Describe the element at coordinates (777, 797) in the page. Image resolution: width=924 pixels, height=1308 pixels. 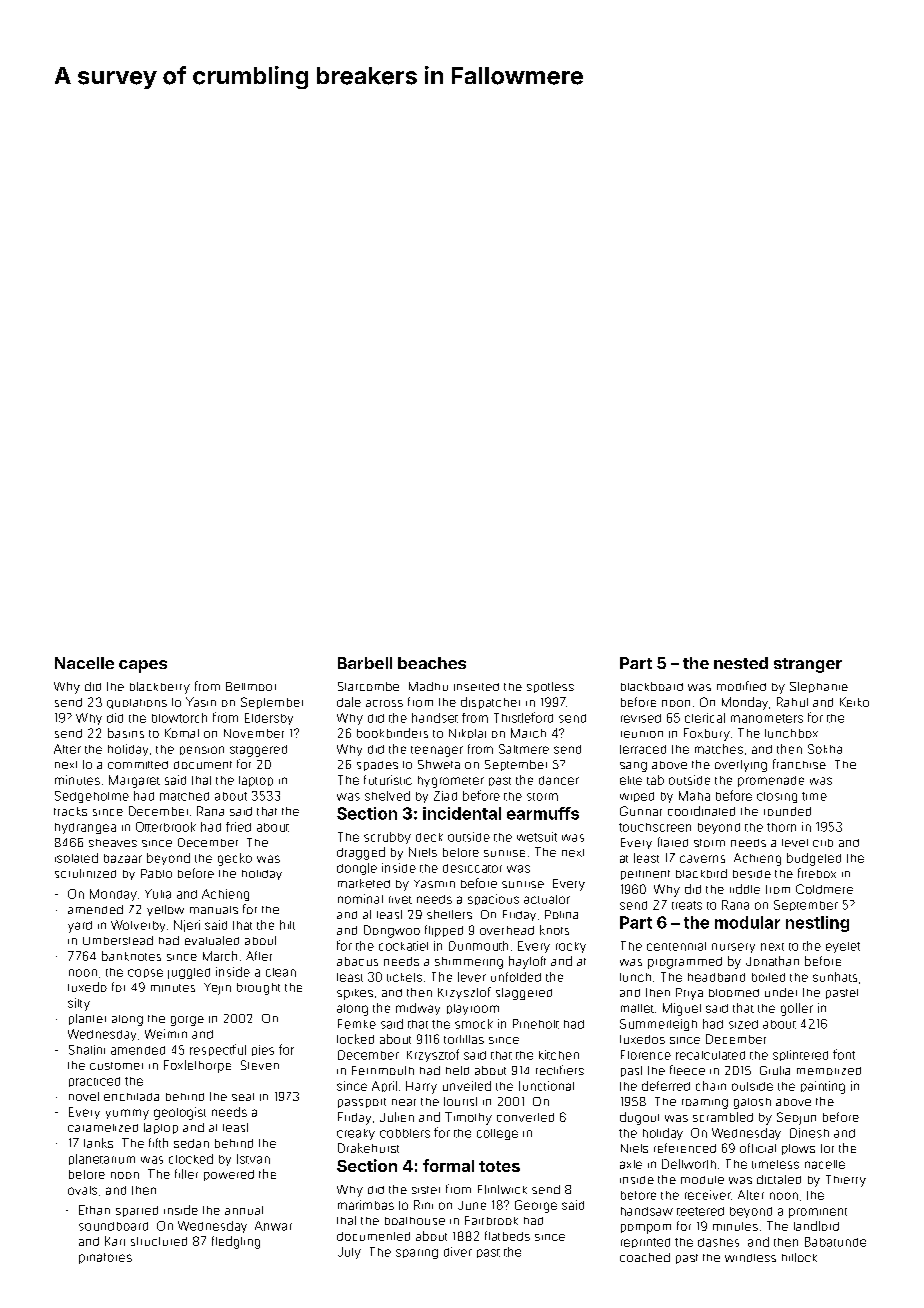
I see `closing` at that location.
